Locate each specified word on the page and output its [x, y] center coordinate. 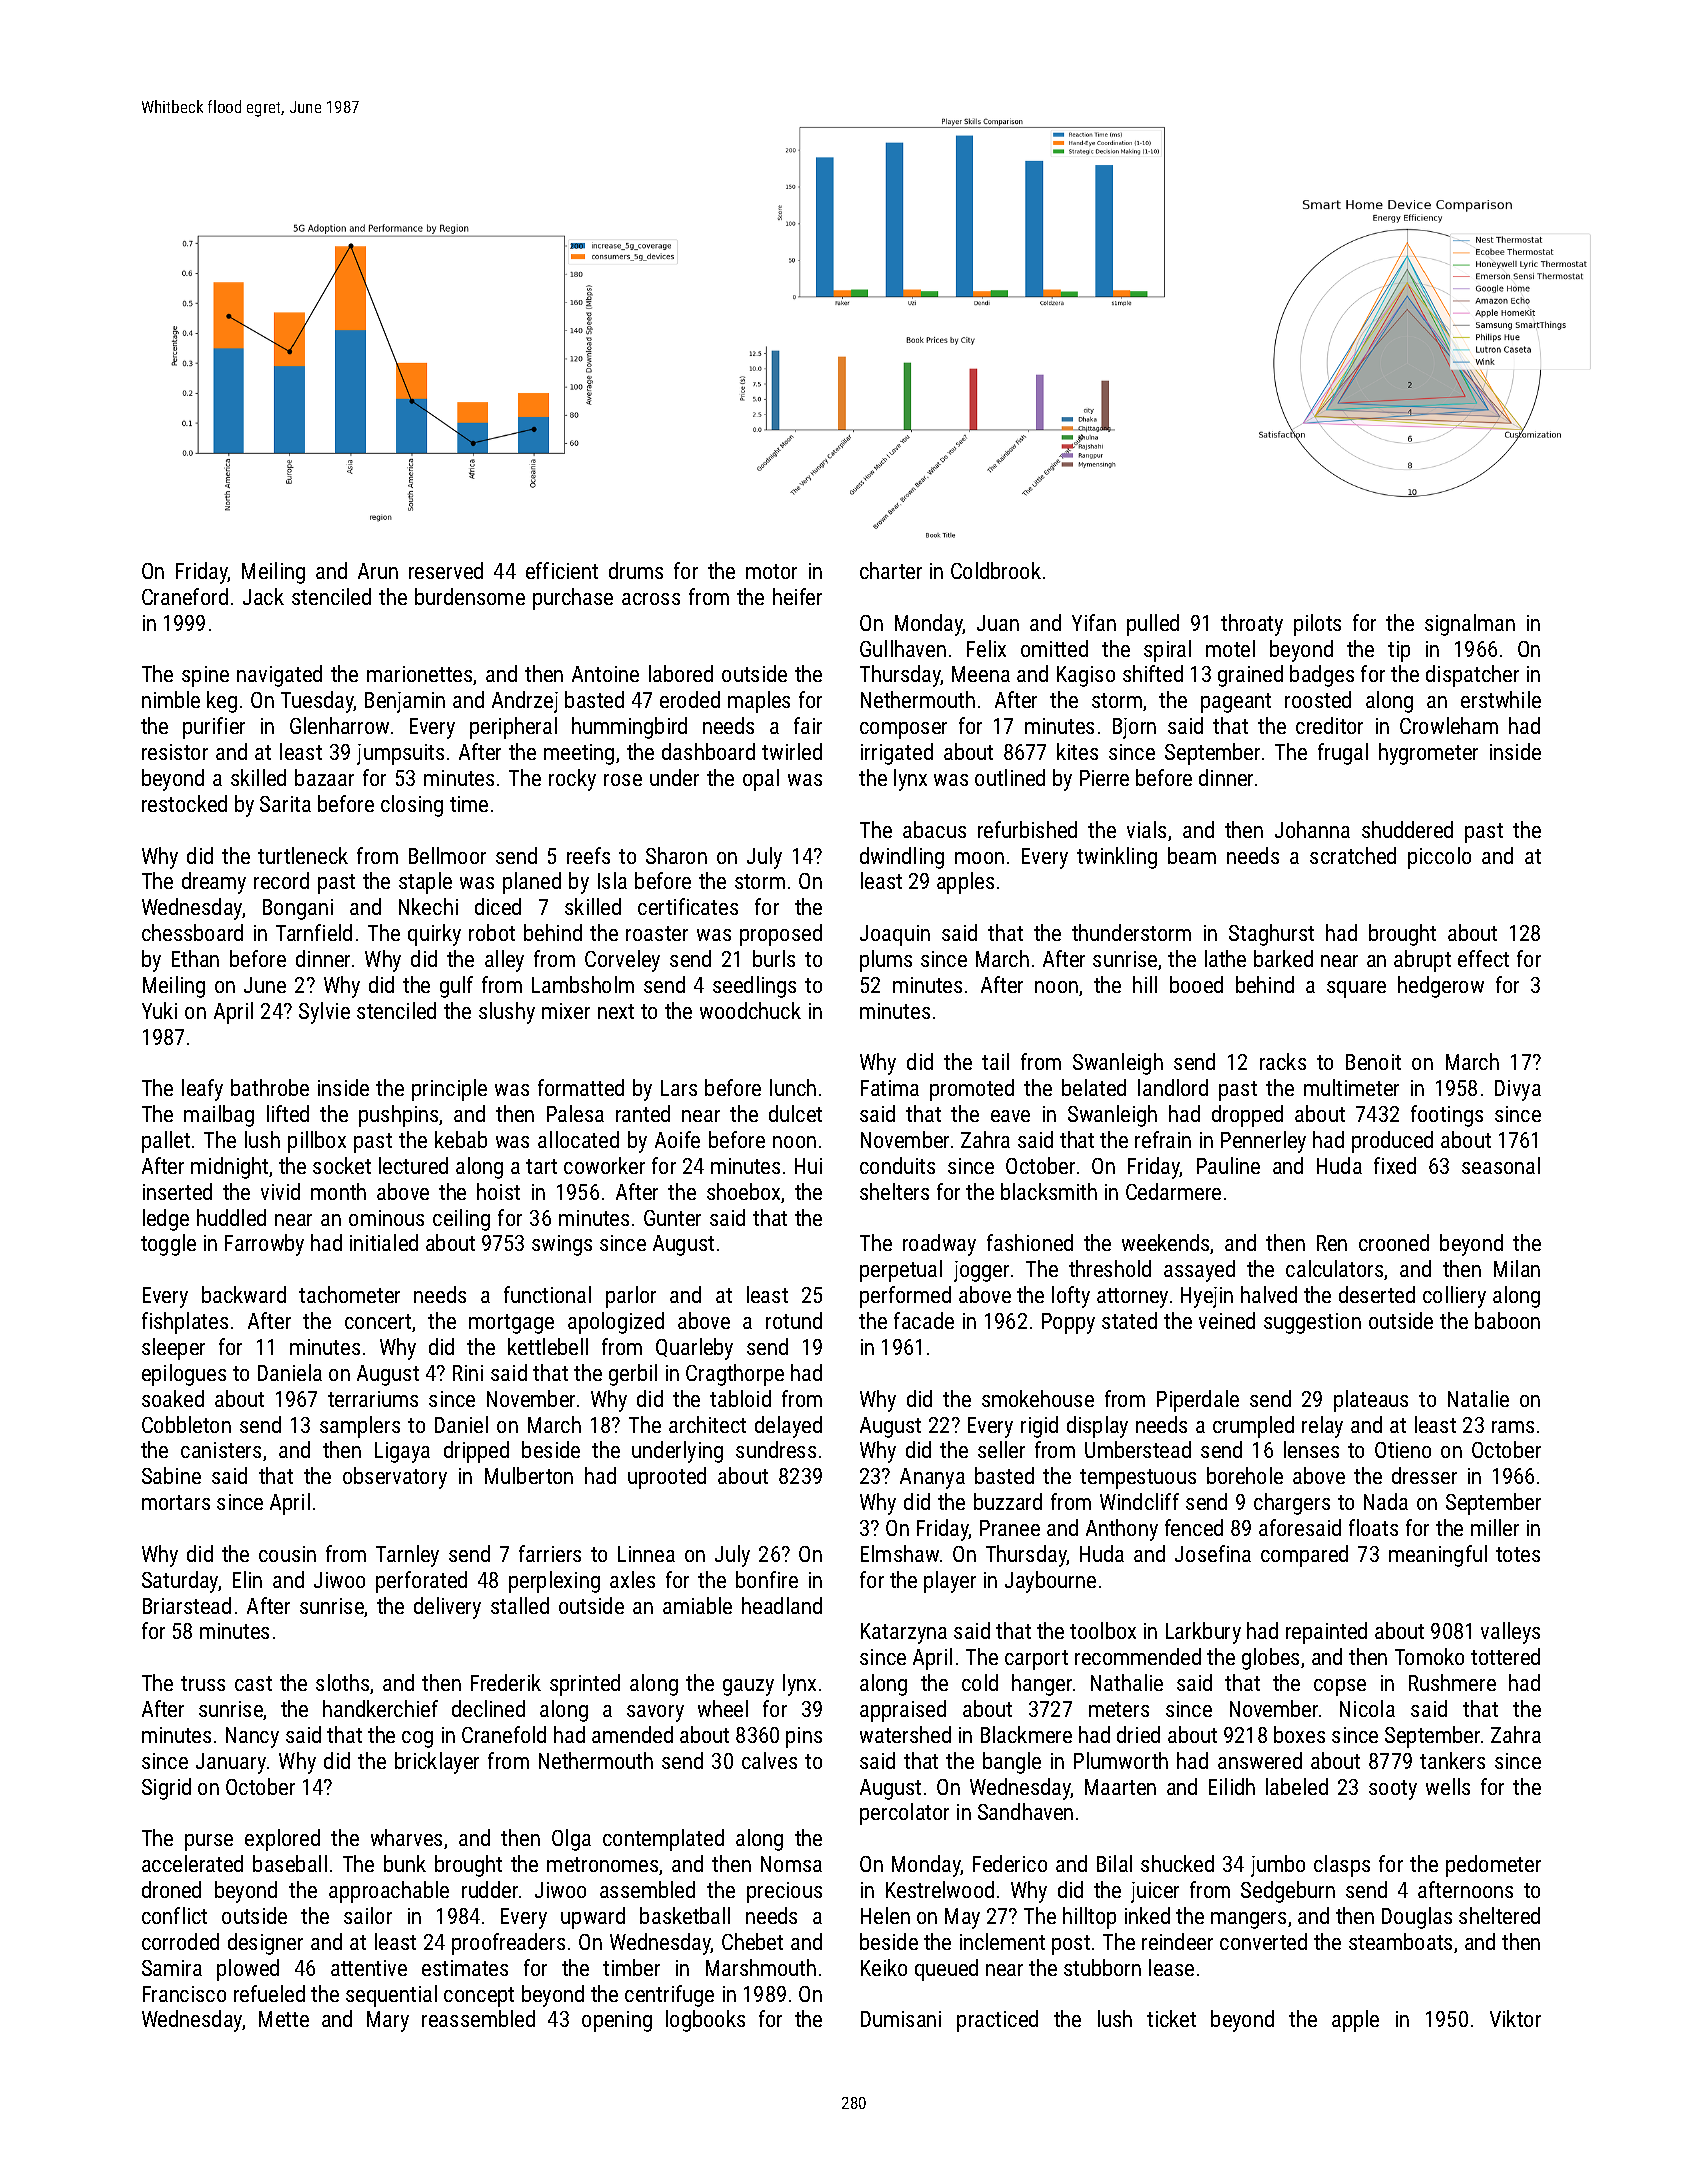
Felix [986, 648]
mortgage [511, 1324]
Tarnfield [314, 932]
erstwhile [1501, 699]
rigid [1039, 1427]
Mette [284, 2019]
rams [1513, 1427]
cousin [287, 1554]
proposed [781, 935]
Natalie [1478, 1398]
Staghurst [1271, 935]
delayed [788, 1427]
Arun [378, 571]
